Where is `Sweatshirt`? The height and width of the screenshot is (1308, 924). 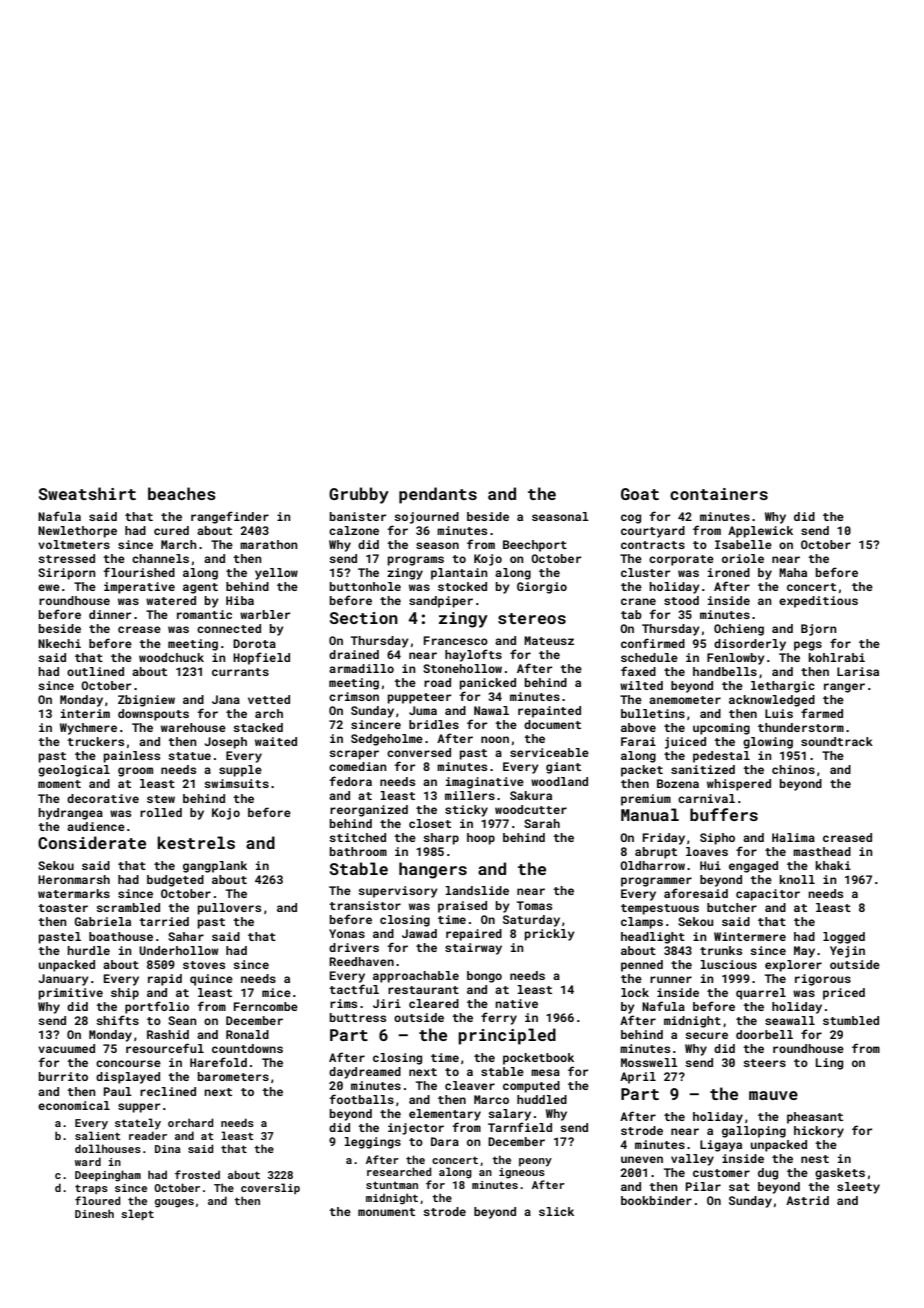
Sweatshirt is located at coordinates (87, 493).
